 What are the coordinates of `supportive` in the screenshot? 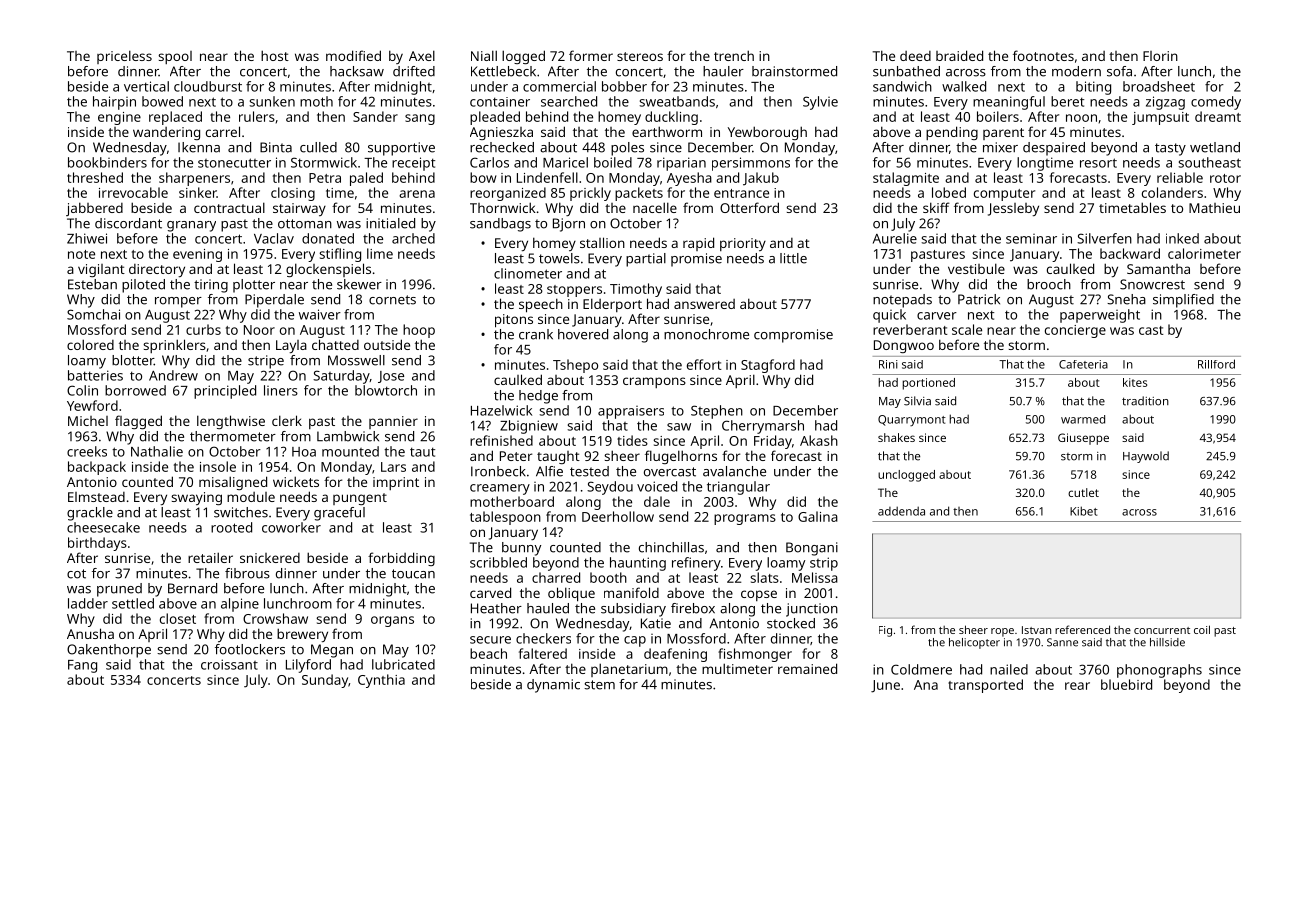 It's located at (401, 149).
